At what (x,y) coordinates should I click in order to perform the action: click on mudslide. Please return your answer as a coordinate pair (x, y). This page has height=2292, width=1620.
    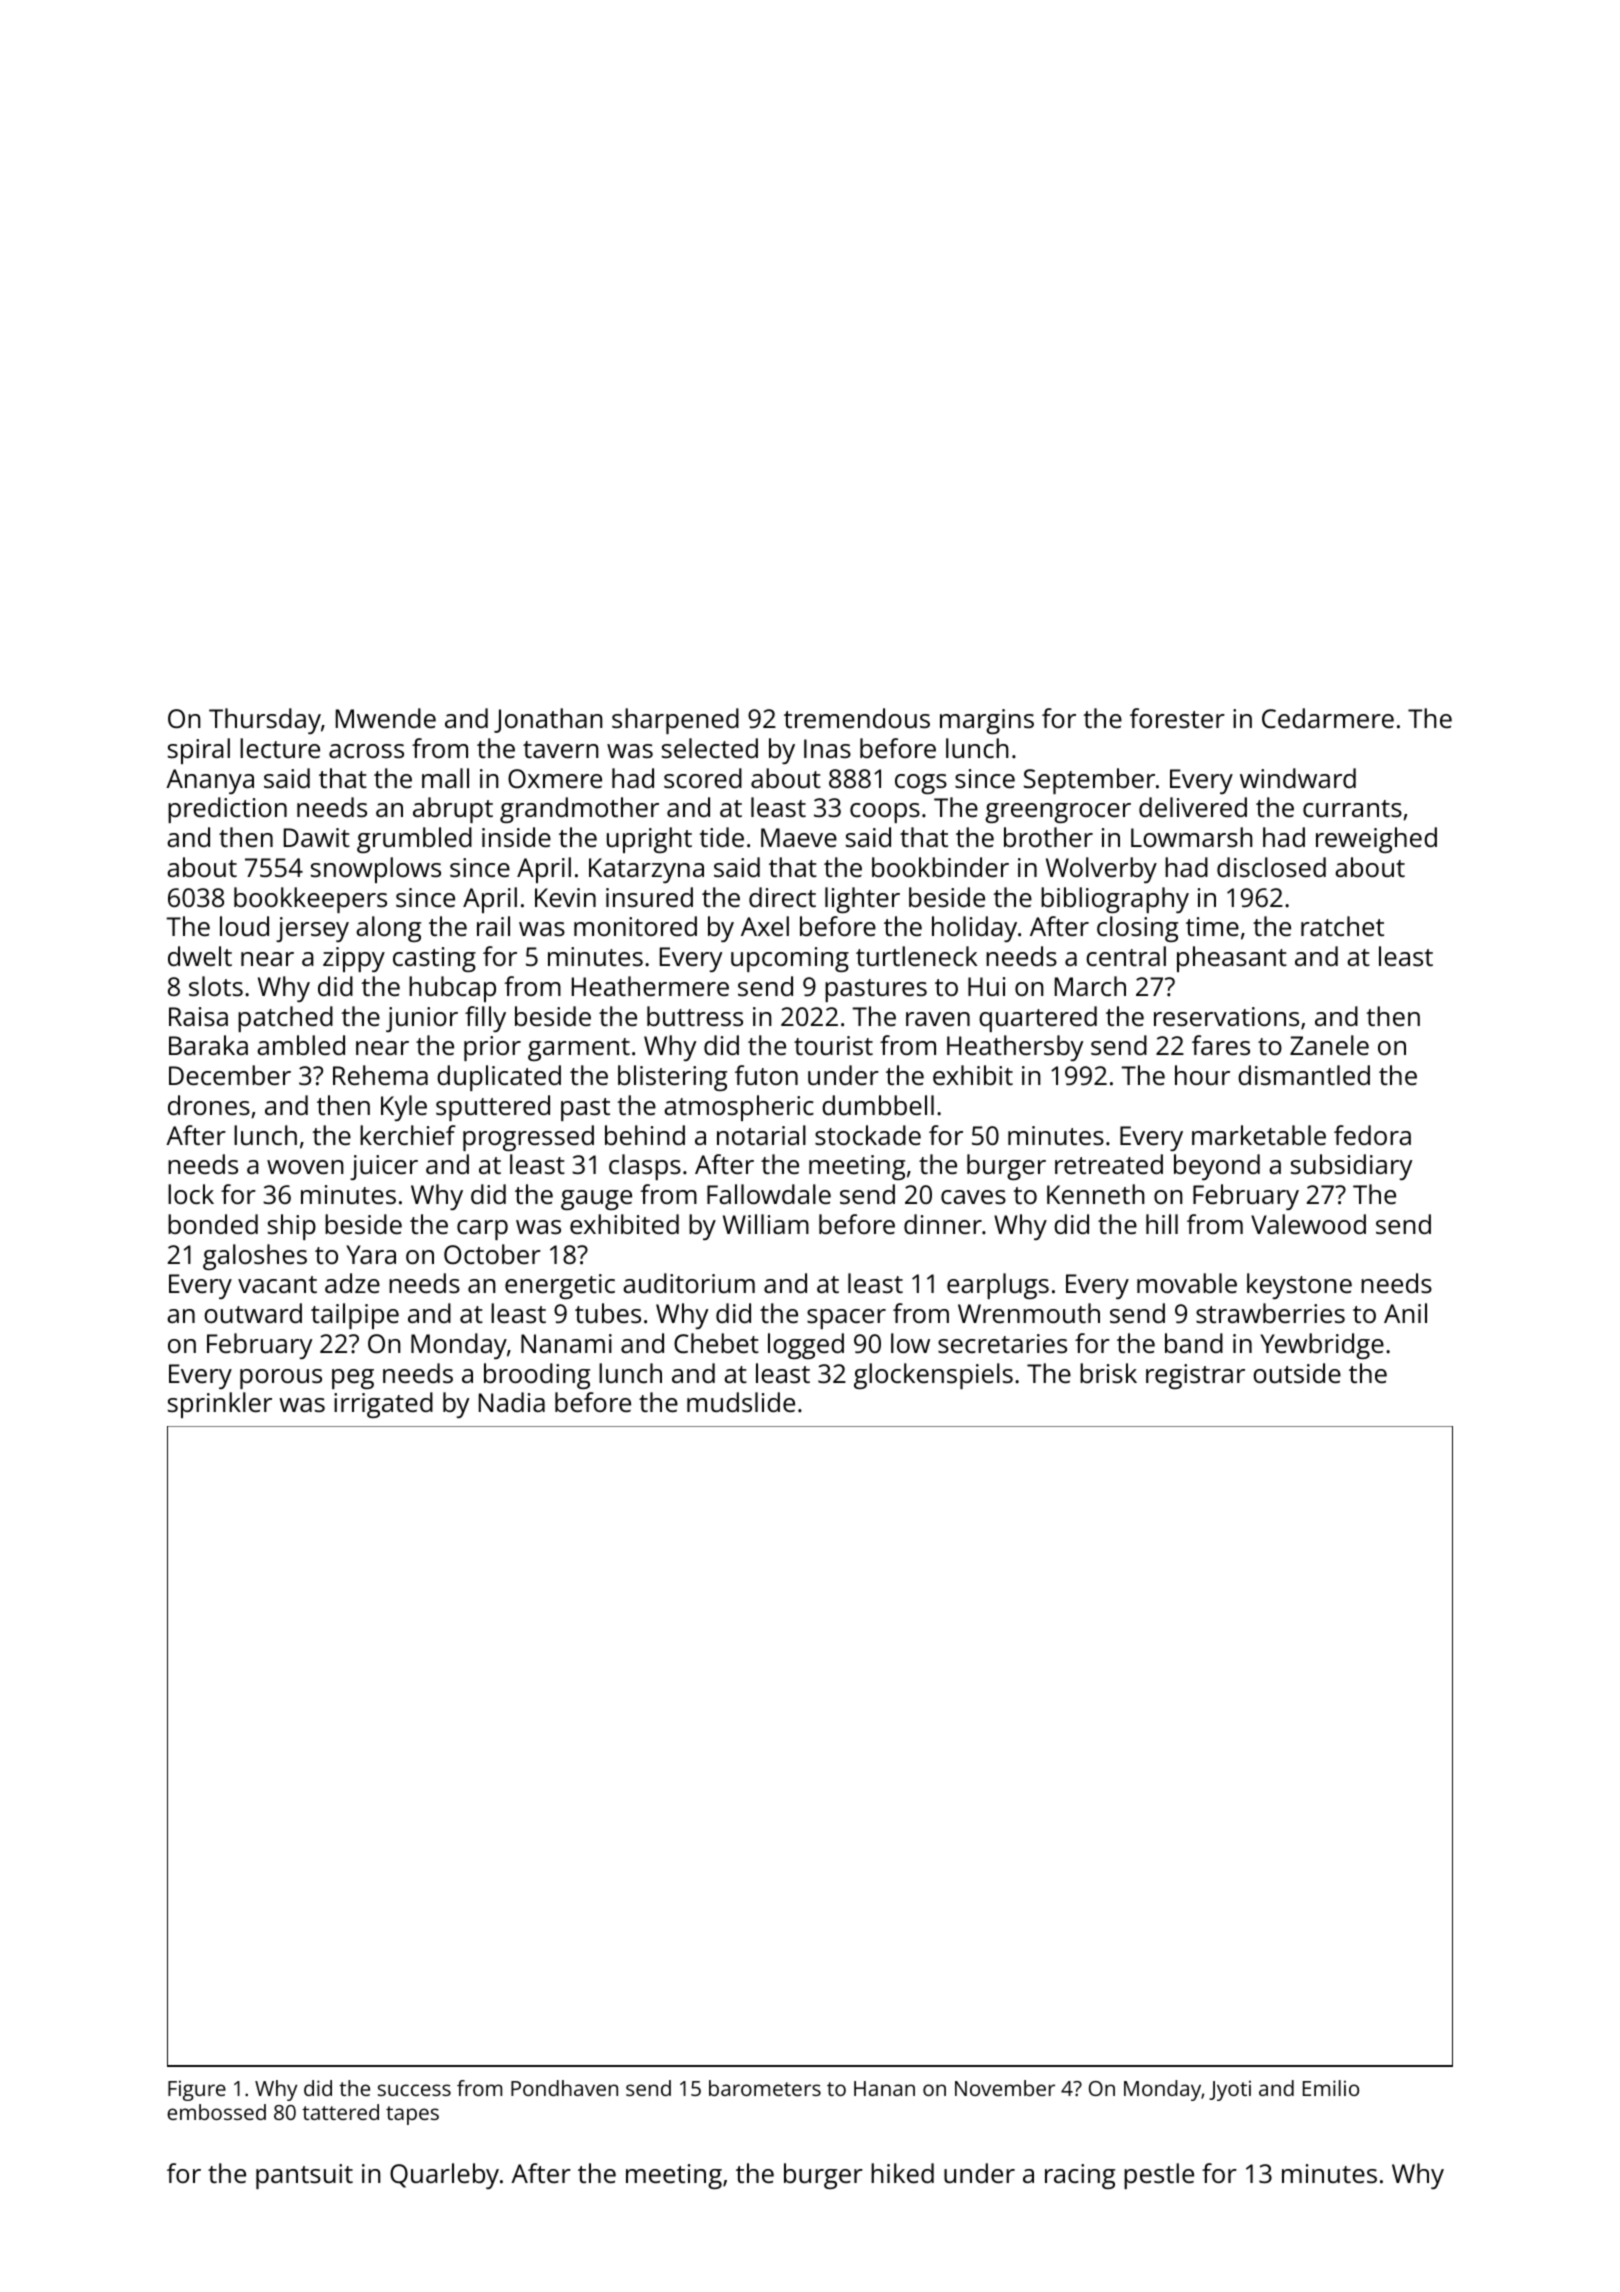
    Looking at the image, I should click on (741, 1402).
